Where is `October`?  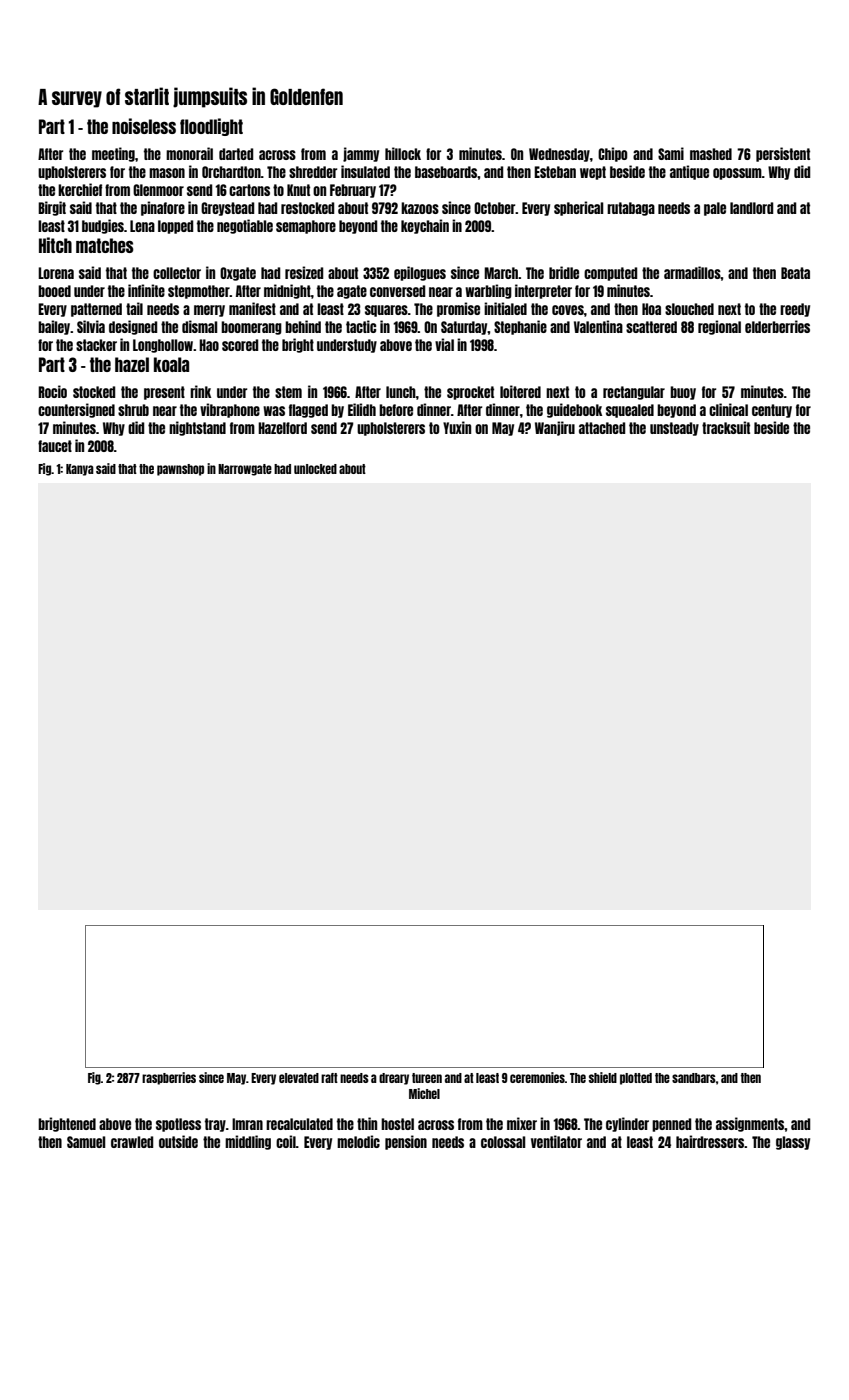
October is located at coordinates (495, 208).
